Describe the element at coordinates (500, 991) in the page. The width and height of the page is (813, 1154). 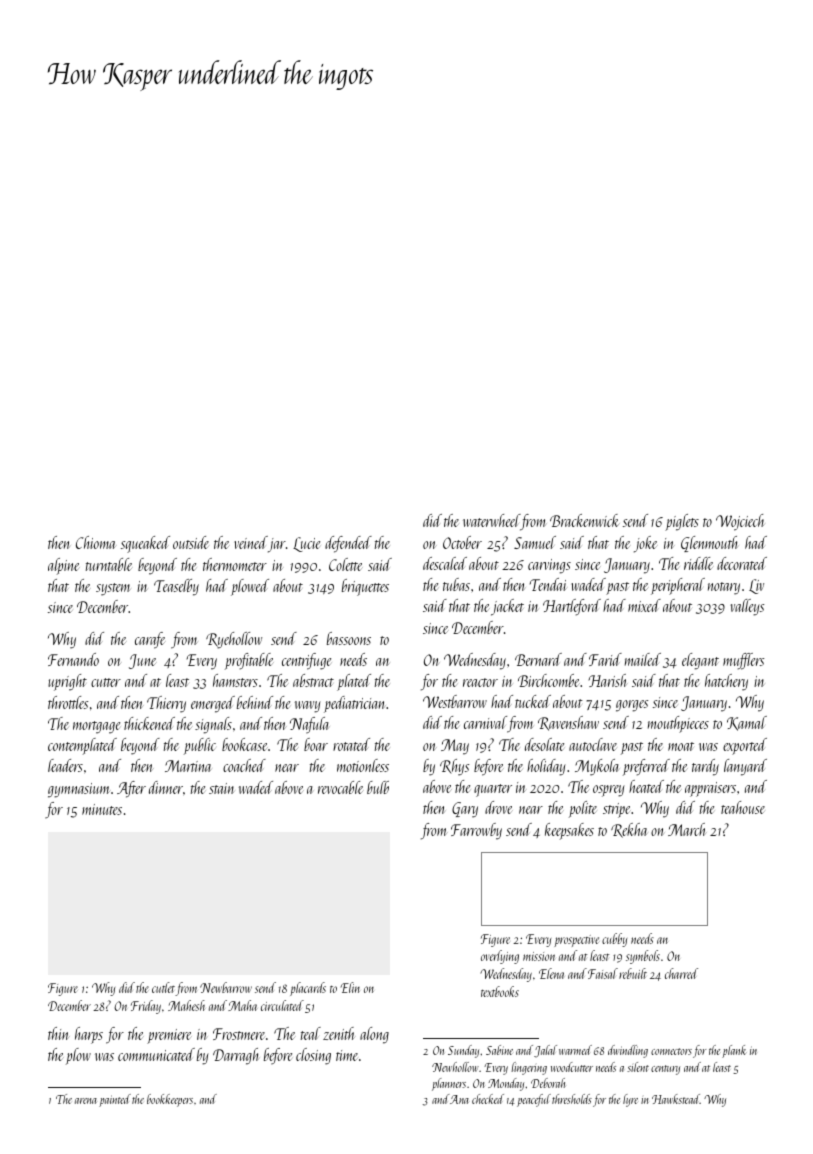
I see `textbooks` at that location.
